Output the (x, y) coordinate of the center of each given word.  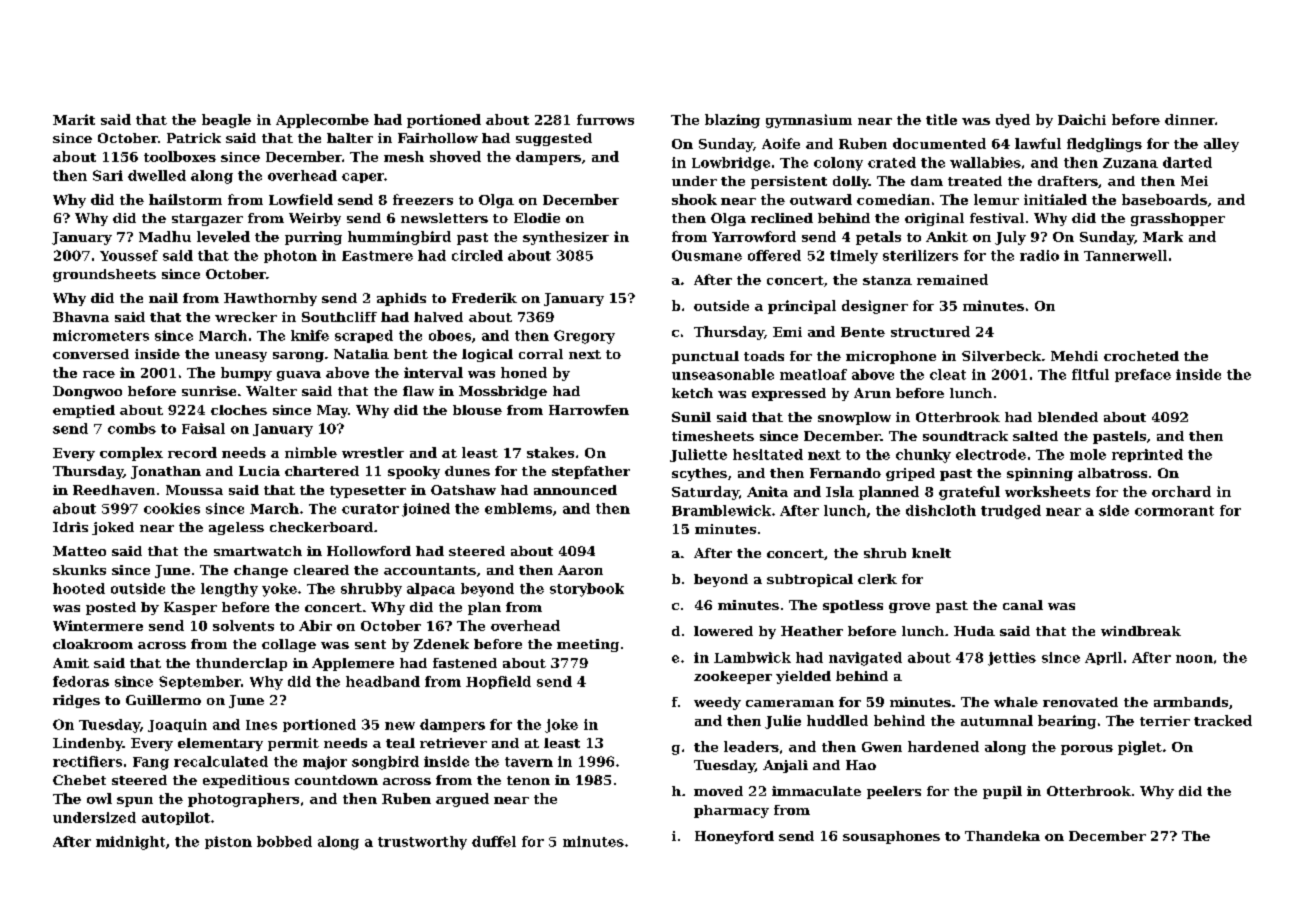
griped (910, 474)
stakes (550, 452)
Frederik (484, 298)
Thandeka (1002, 836)
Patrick (194, 138)
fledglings (1104, 145)
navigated (865, 659)
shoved (455, 156)
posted (111, 608)
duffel (494, 841)
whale (1016, 702)
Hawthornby (270, 299)
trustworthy (422, 843)
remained (952, 279)
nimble (311, 452)
